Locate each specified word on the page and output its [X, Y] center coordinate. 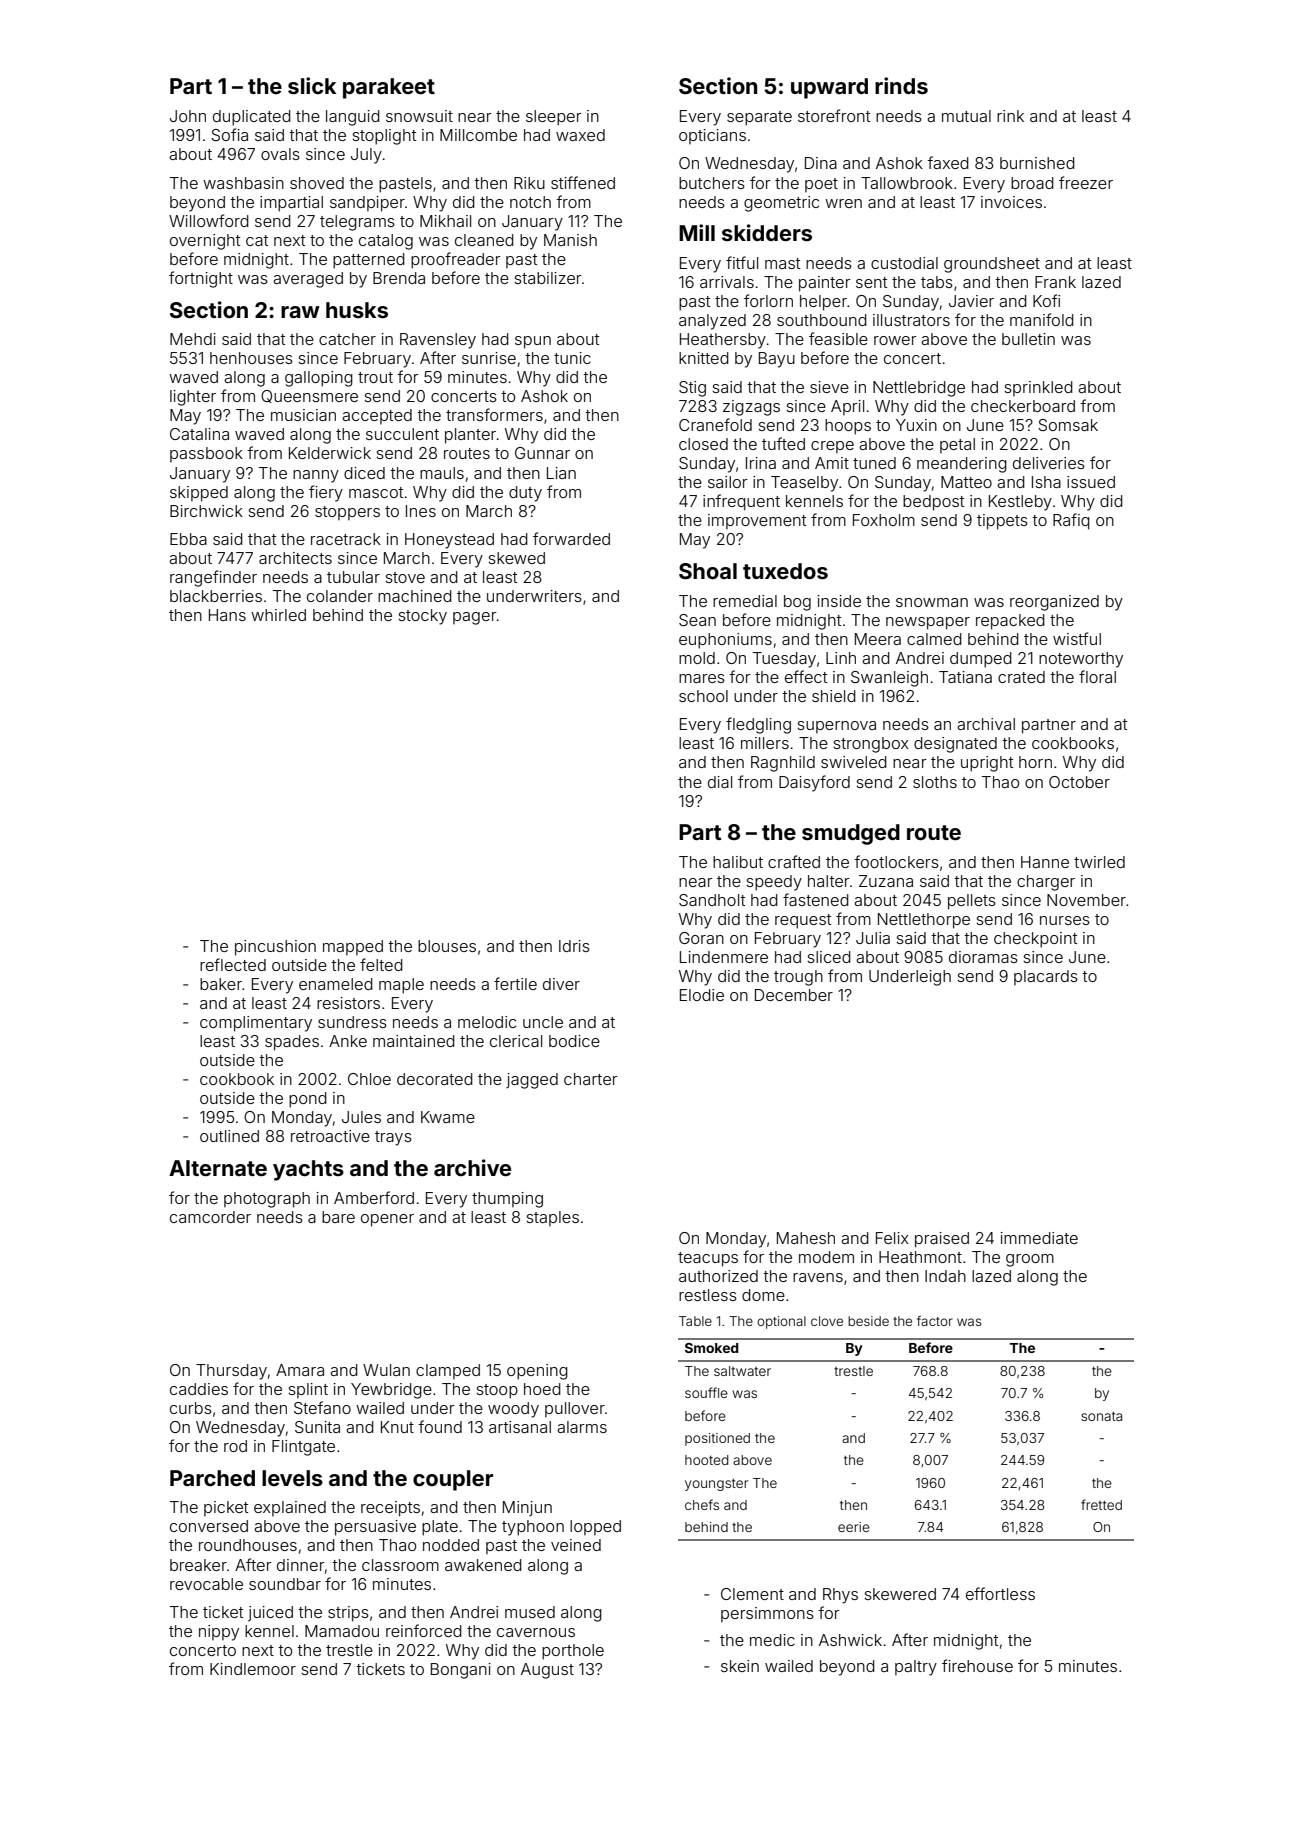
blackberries [216, 596]
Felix [892, 1238]
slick [312, 85]
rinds [901, 85]
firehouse [977, 1665]
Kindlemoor [253, 1669]
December [794, 995]
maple [401, 986]
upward [829, 88]
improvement [757, 521]
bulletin [1028, 339]
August [547, 1671]
